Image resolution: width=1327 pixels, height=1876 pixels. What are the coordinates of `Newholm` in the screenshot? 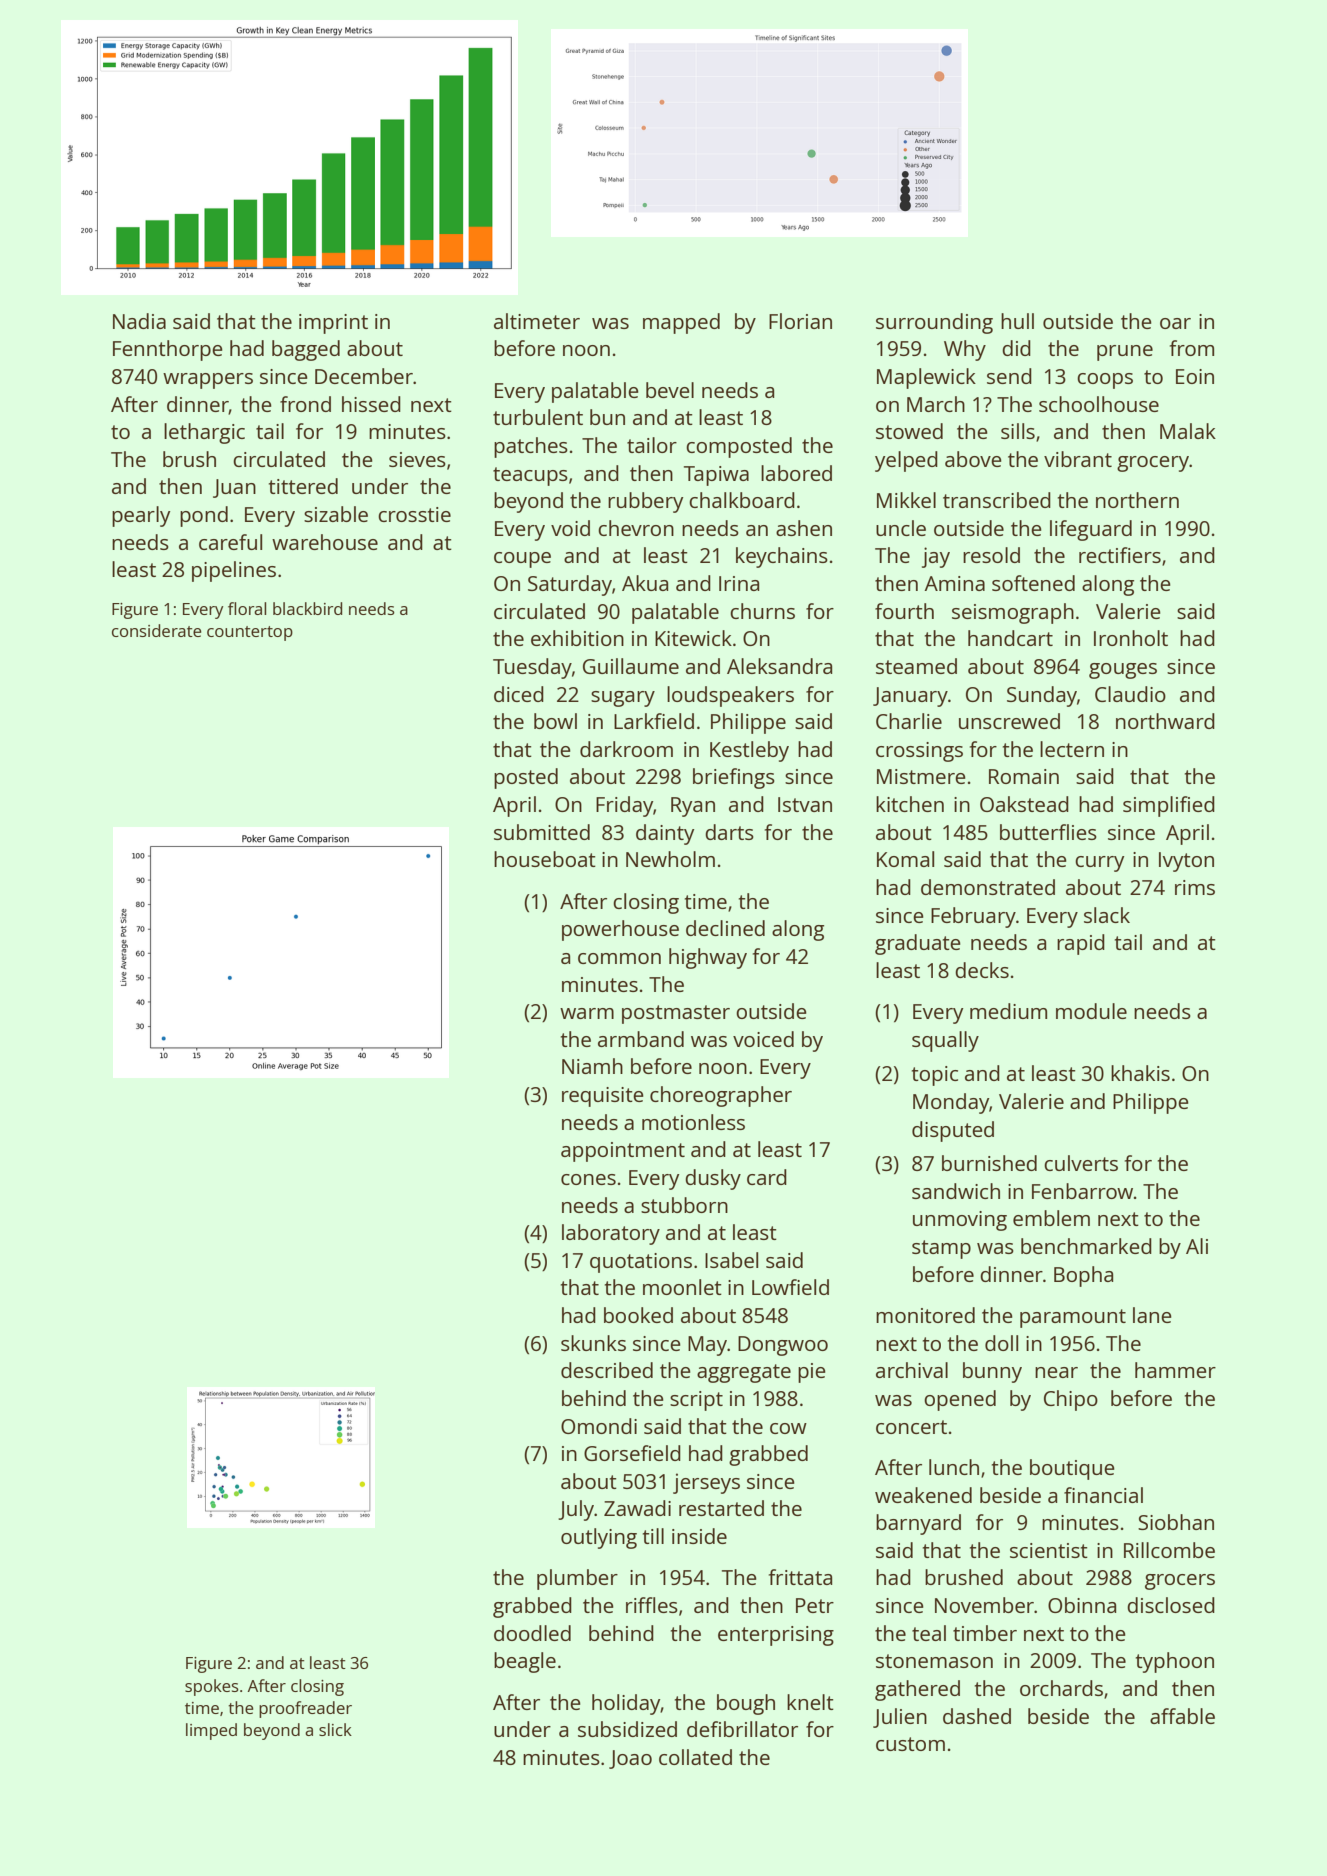 It's located at (670, 859).
